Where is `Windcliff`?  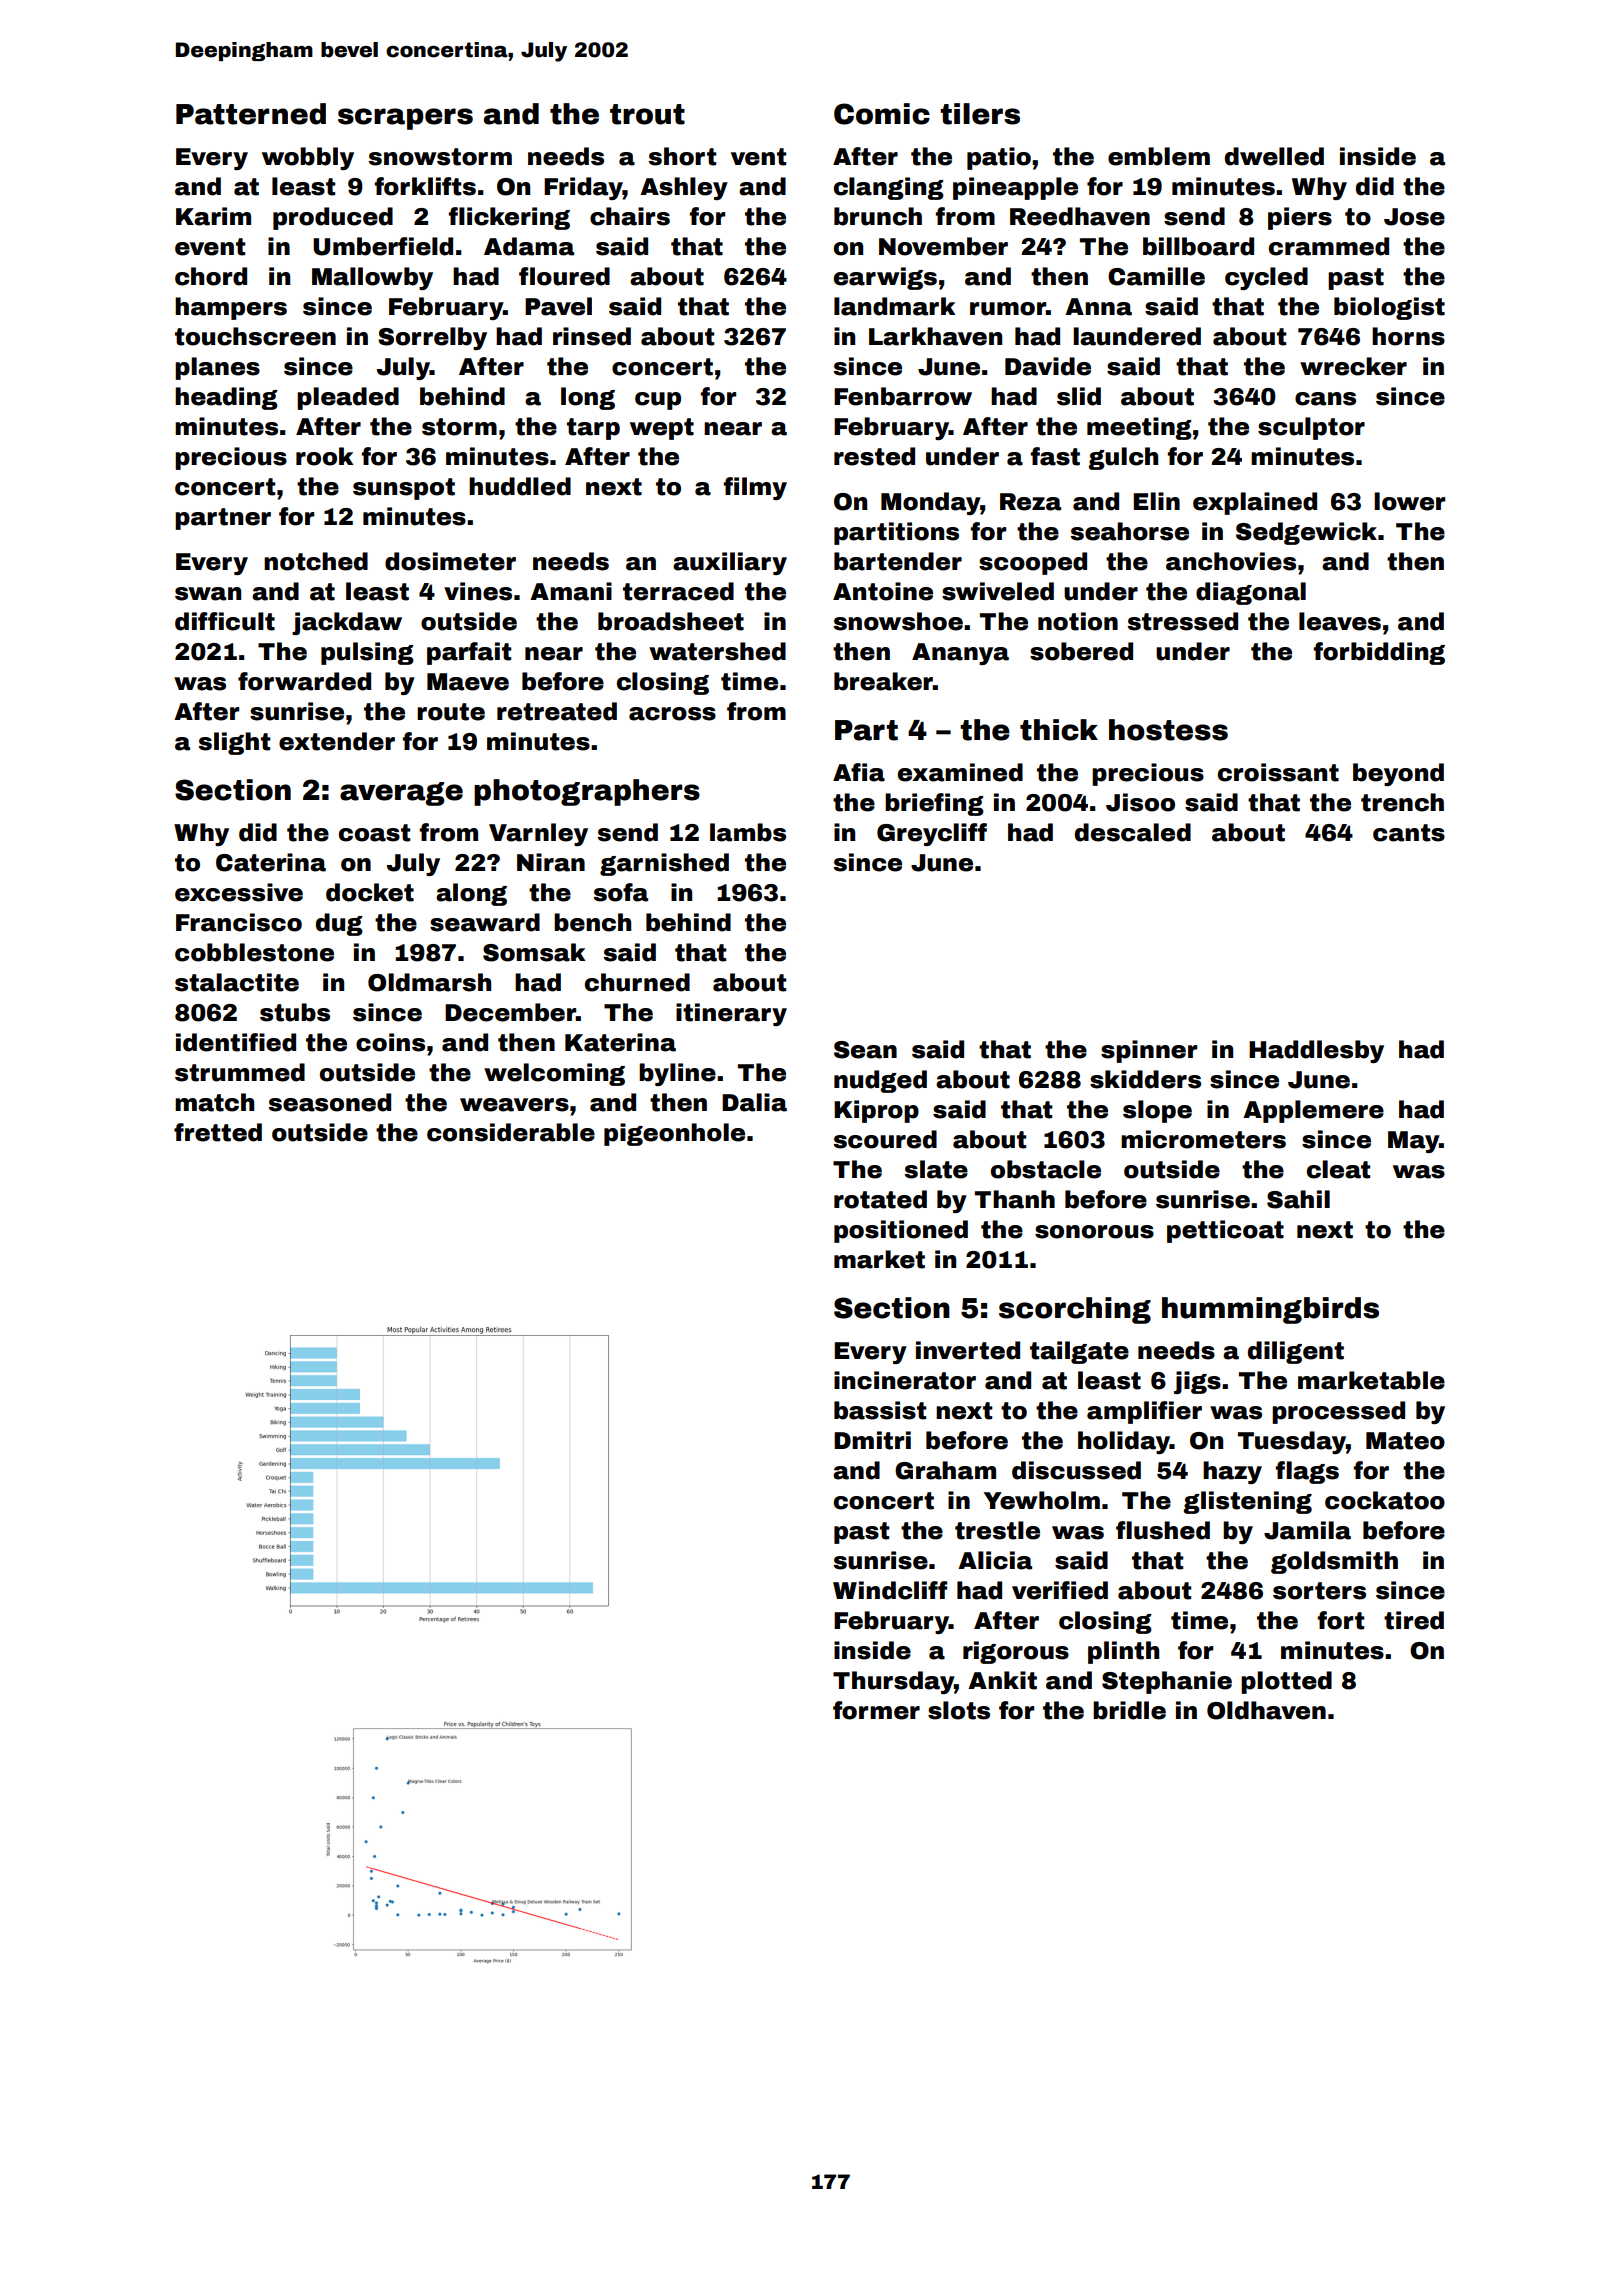 Windcliff is located at coordinates (890, 1590).
